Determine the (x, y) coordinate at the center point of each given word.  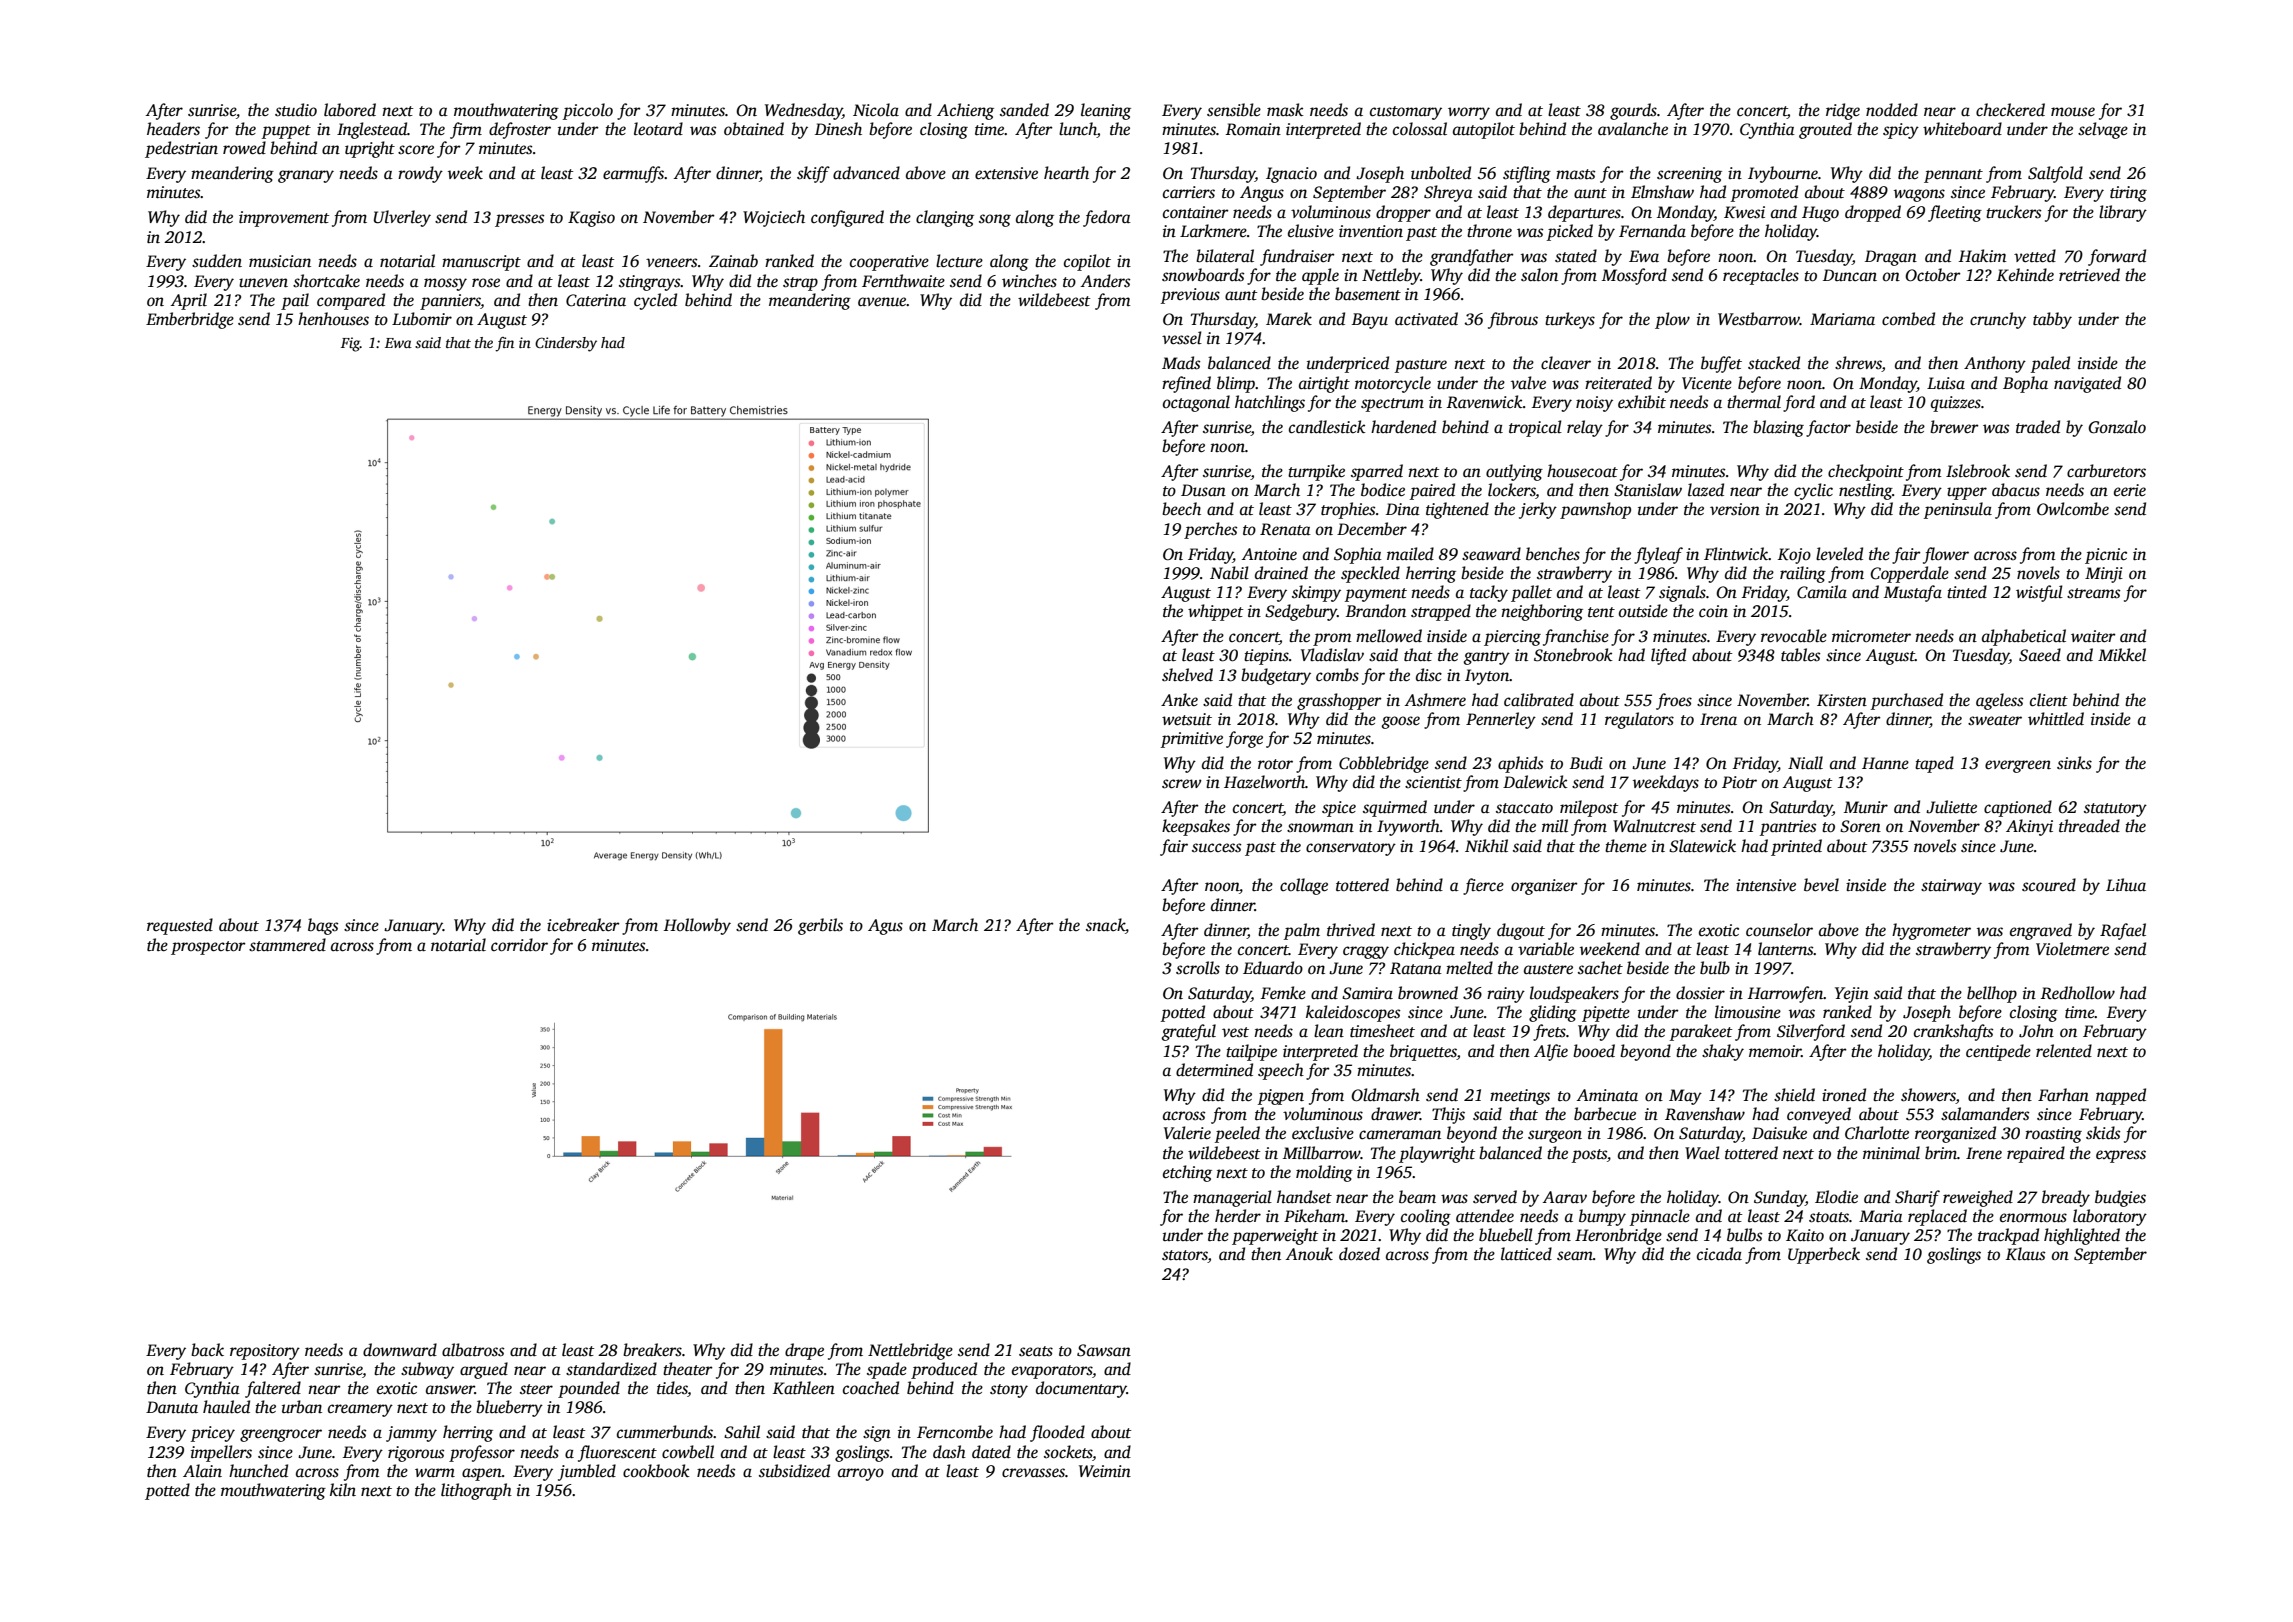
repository (265, 1352)
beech (1181, 509)
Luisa (1946, 383)
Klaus (2025, 1254)
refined (1186, 384)
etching (1187, 1173)
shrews (1858, 364)
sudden (217, 261)
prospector (208, 948)
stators (1185, 1256)
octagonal (1196, 403)
